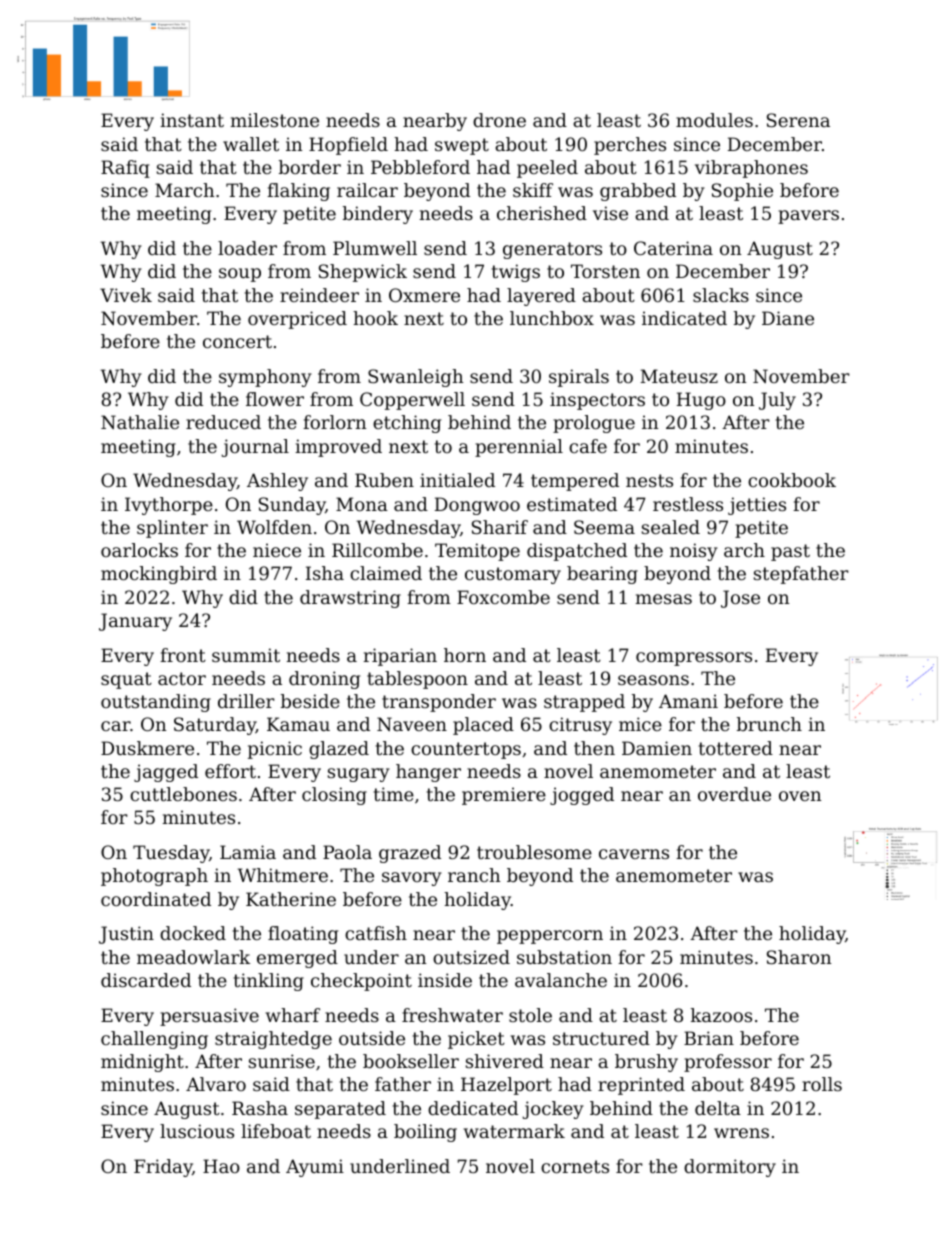 The width and height of the screenshot is (952, 1233). What do you see at coordinates (736, 748) in the screenshot?
I see `tottered` at bounding box center [736, 748].
